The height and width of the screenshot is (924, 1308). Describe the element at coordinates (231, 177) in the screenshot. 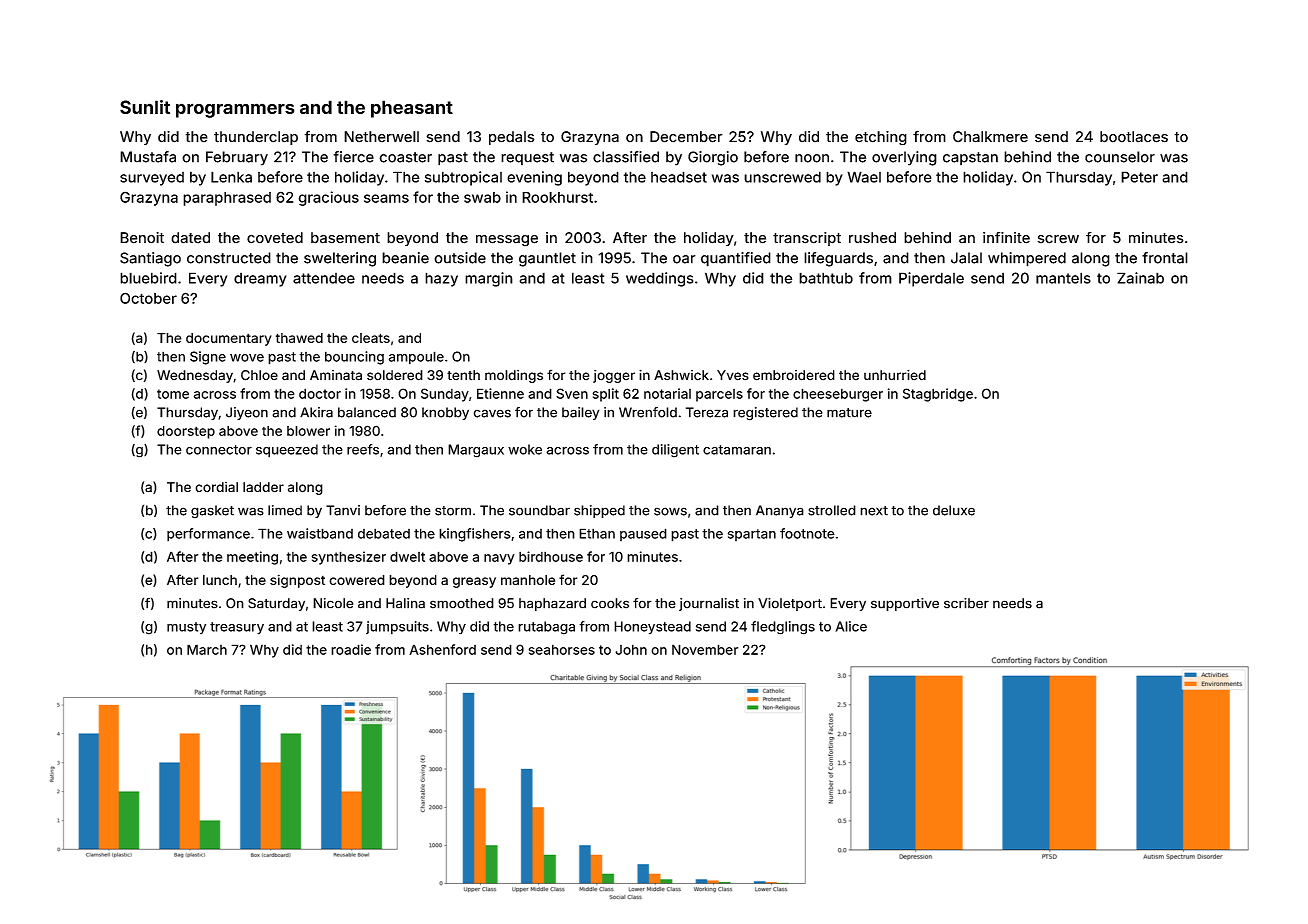

I see `Lenka` at that location.
